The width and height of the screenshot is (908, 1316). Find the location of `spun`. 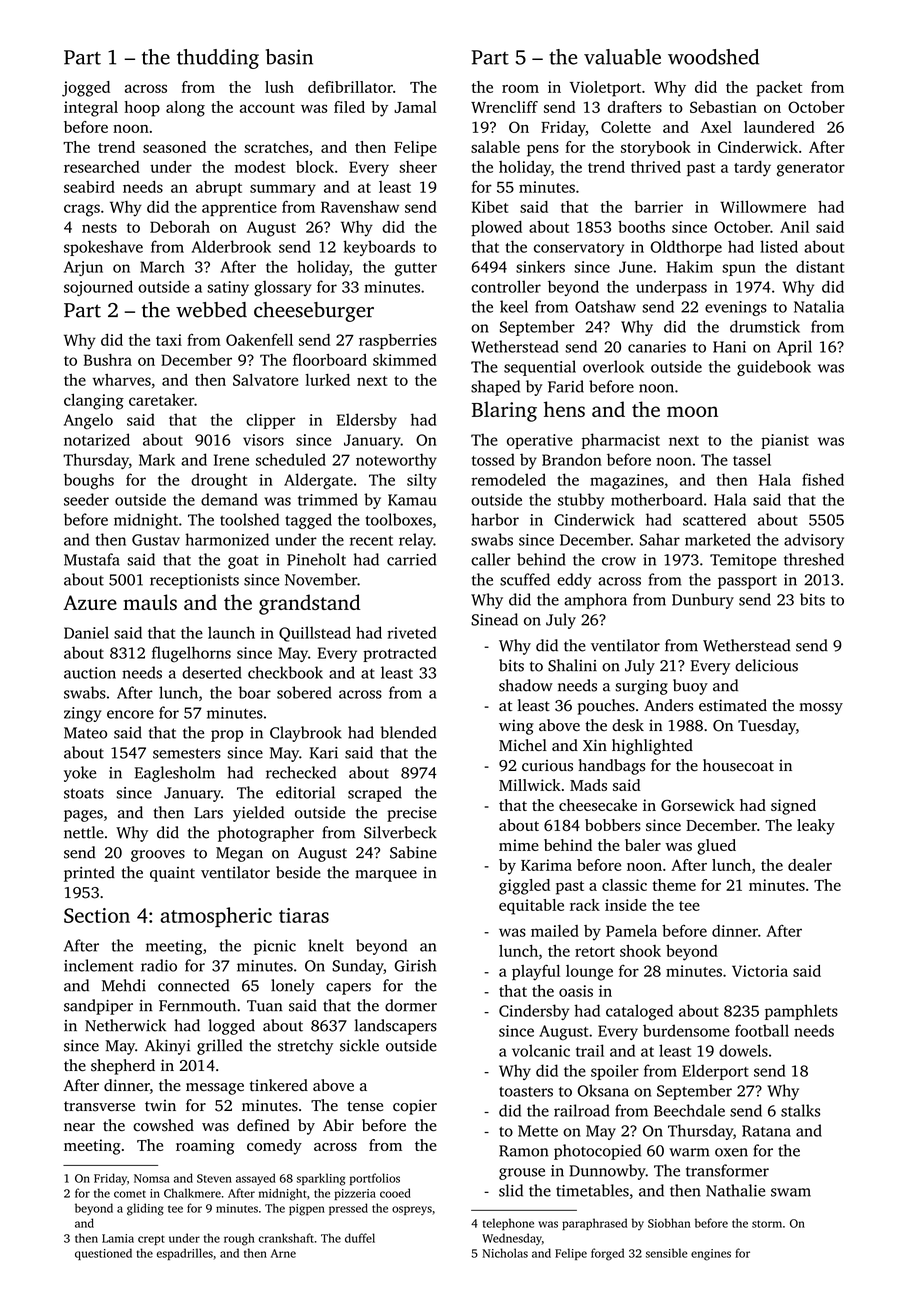

spun is located at coordinates (739, 270).
